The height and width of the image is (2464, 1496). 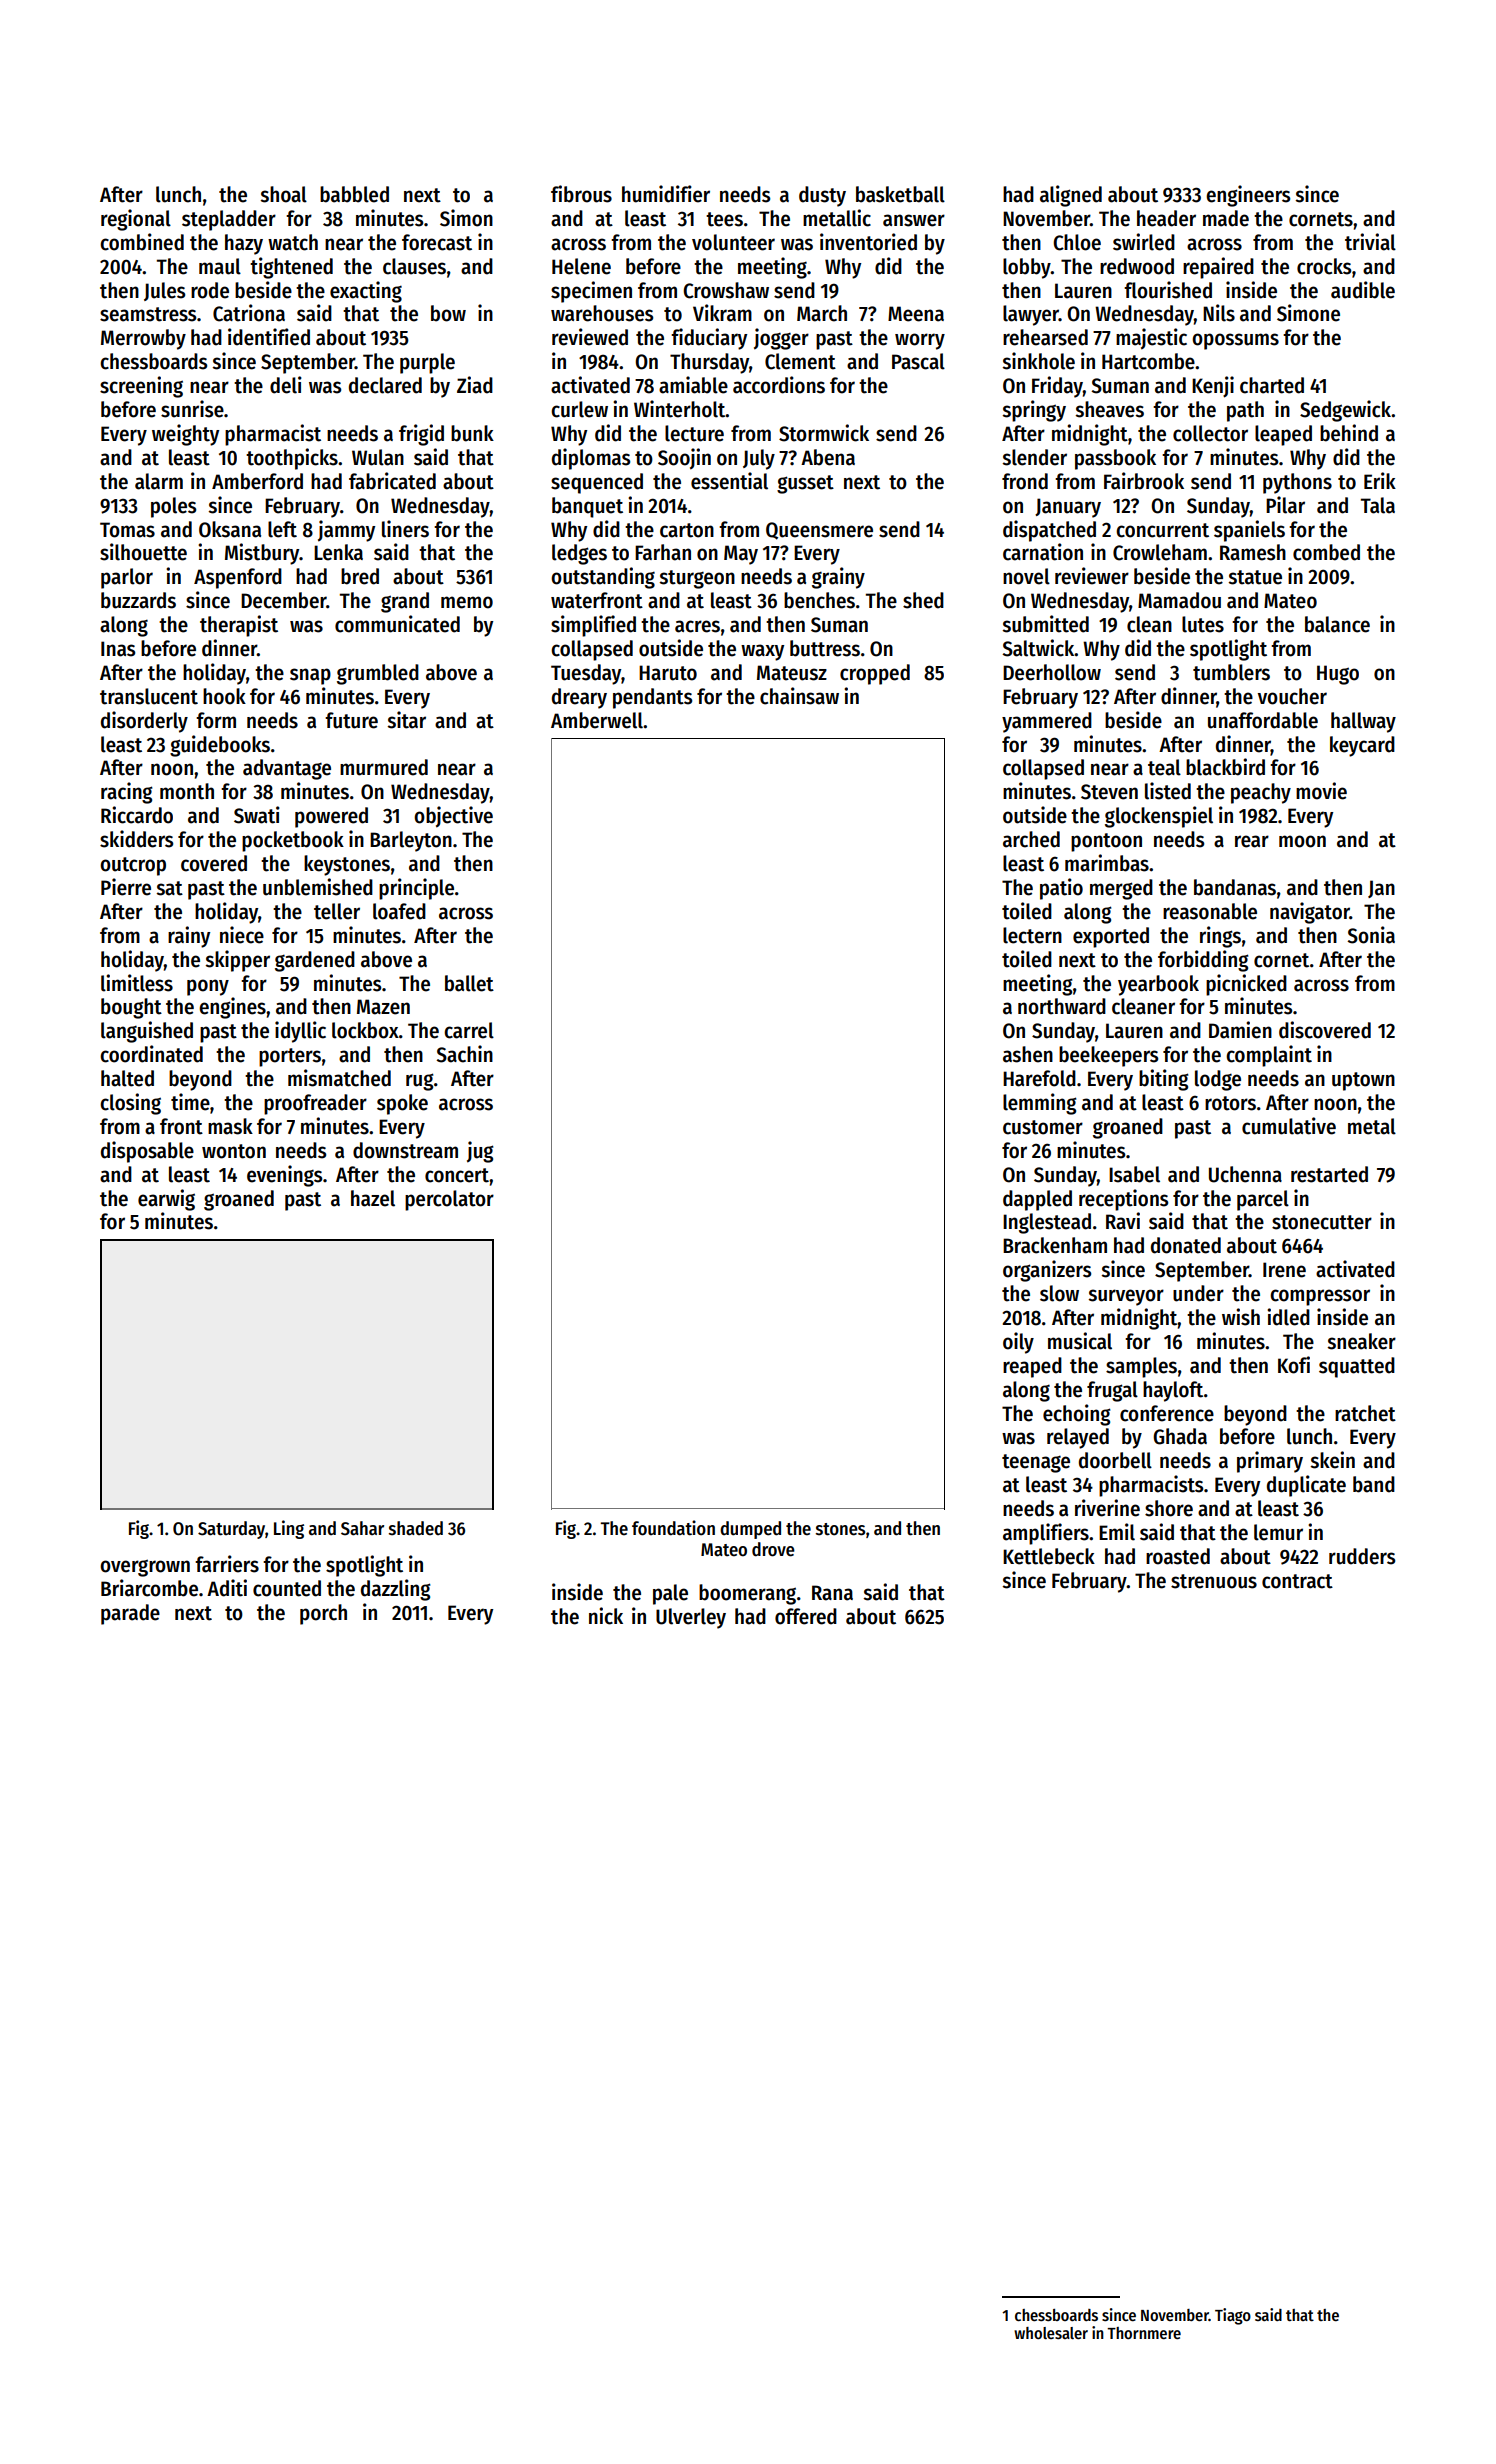 I want to click on reasonable, so click(x=1210, y=911).
